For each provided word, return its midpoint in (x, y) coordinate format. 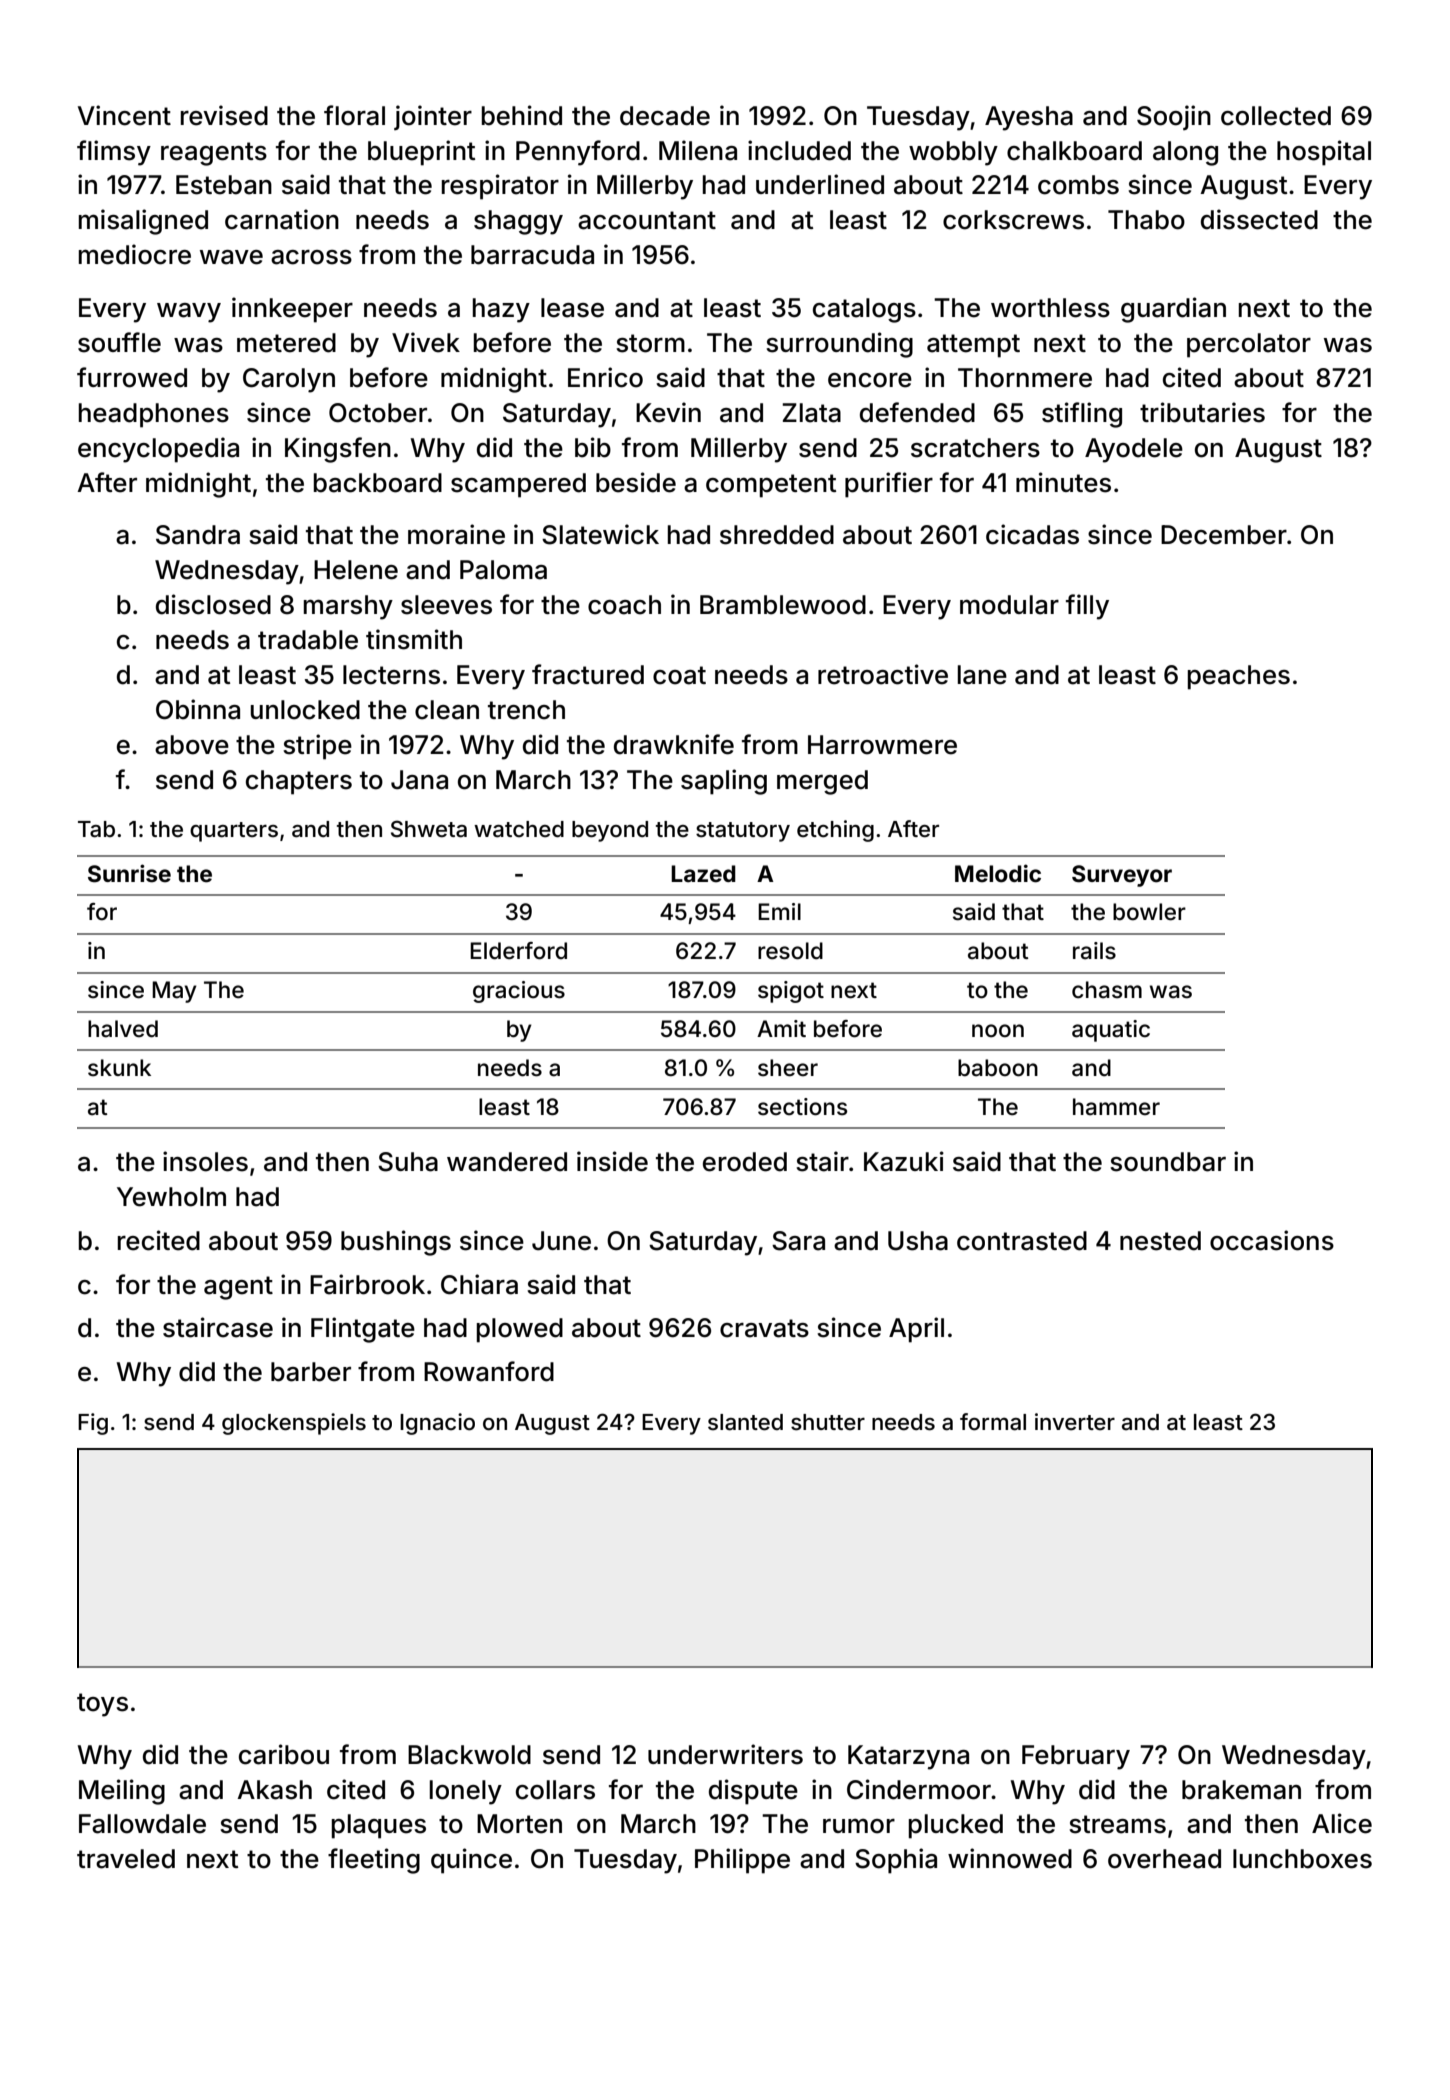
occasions (1272, 1240)
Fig (93, 1424)
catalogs (864, 310)
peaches (1239, 677)
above (192, 745)
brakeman (1241, 1790)
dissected (1259, 219)
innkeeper (292, 310)
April (916, 1330)
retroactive (883, 674)
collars (555, 1790)
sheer (788, 1068)
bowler (1149, 912)
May (174, 992)
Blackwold (469, 1755)
